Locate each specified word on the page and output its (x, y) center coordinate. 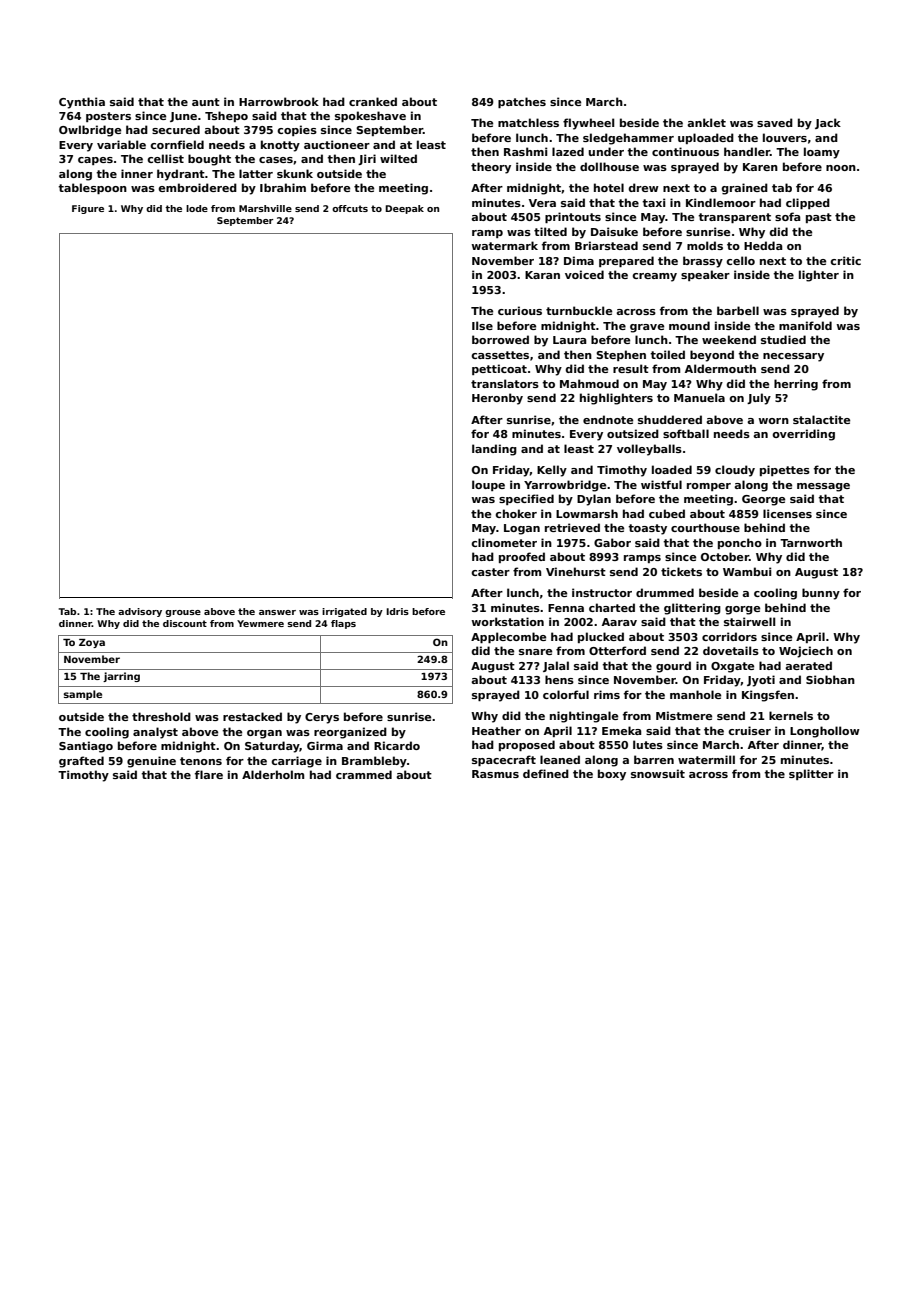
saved (775, 122)
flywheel (588, 124)
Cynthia (82, 103)
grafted (81, 762)
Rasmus (495, 774)
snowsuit (658, 773)
